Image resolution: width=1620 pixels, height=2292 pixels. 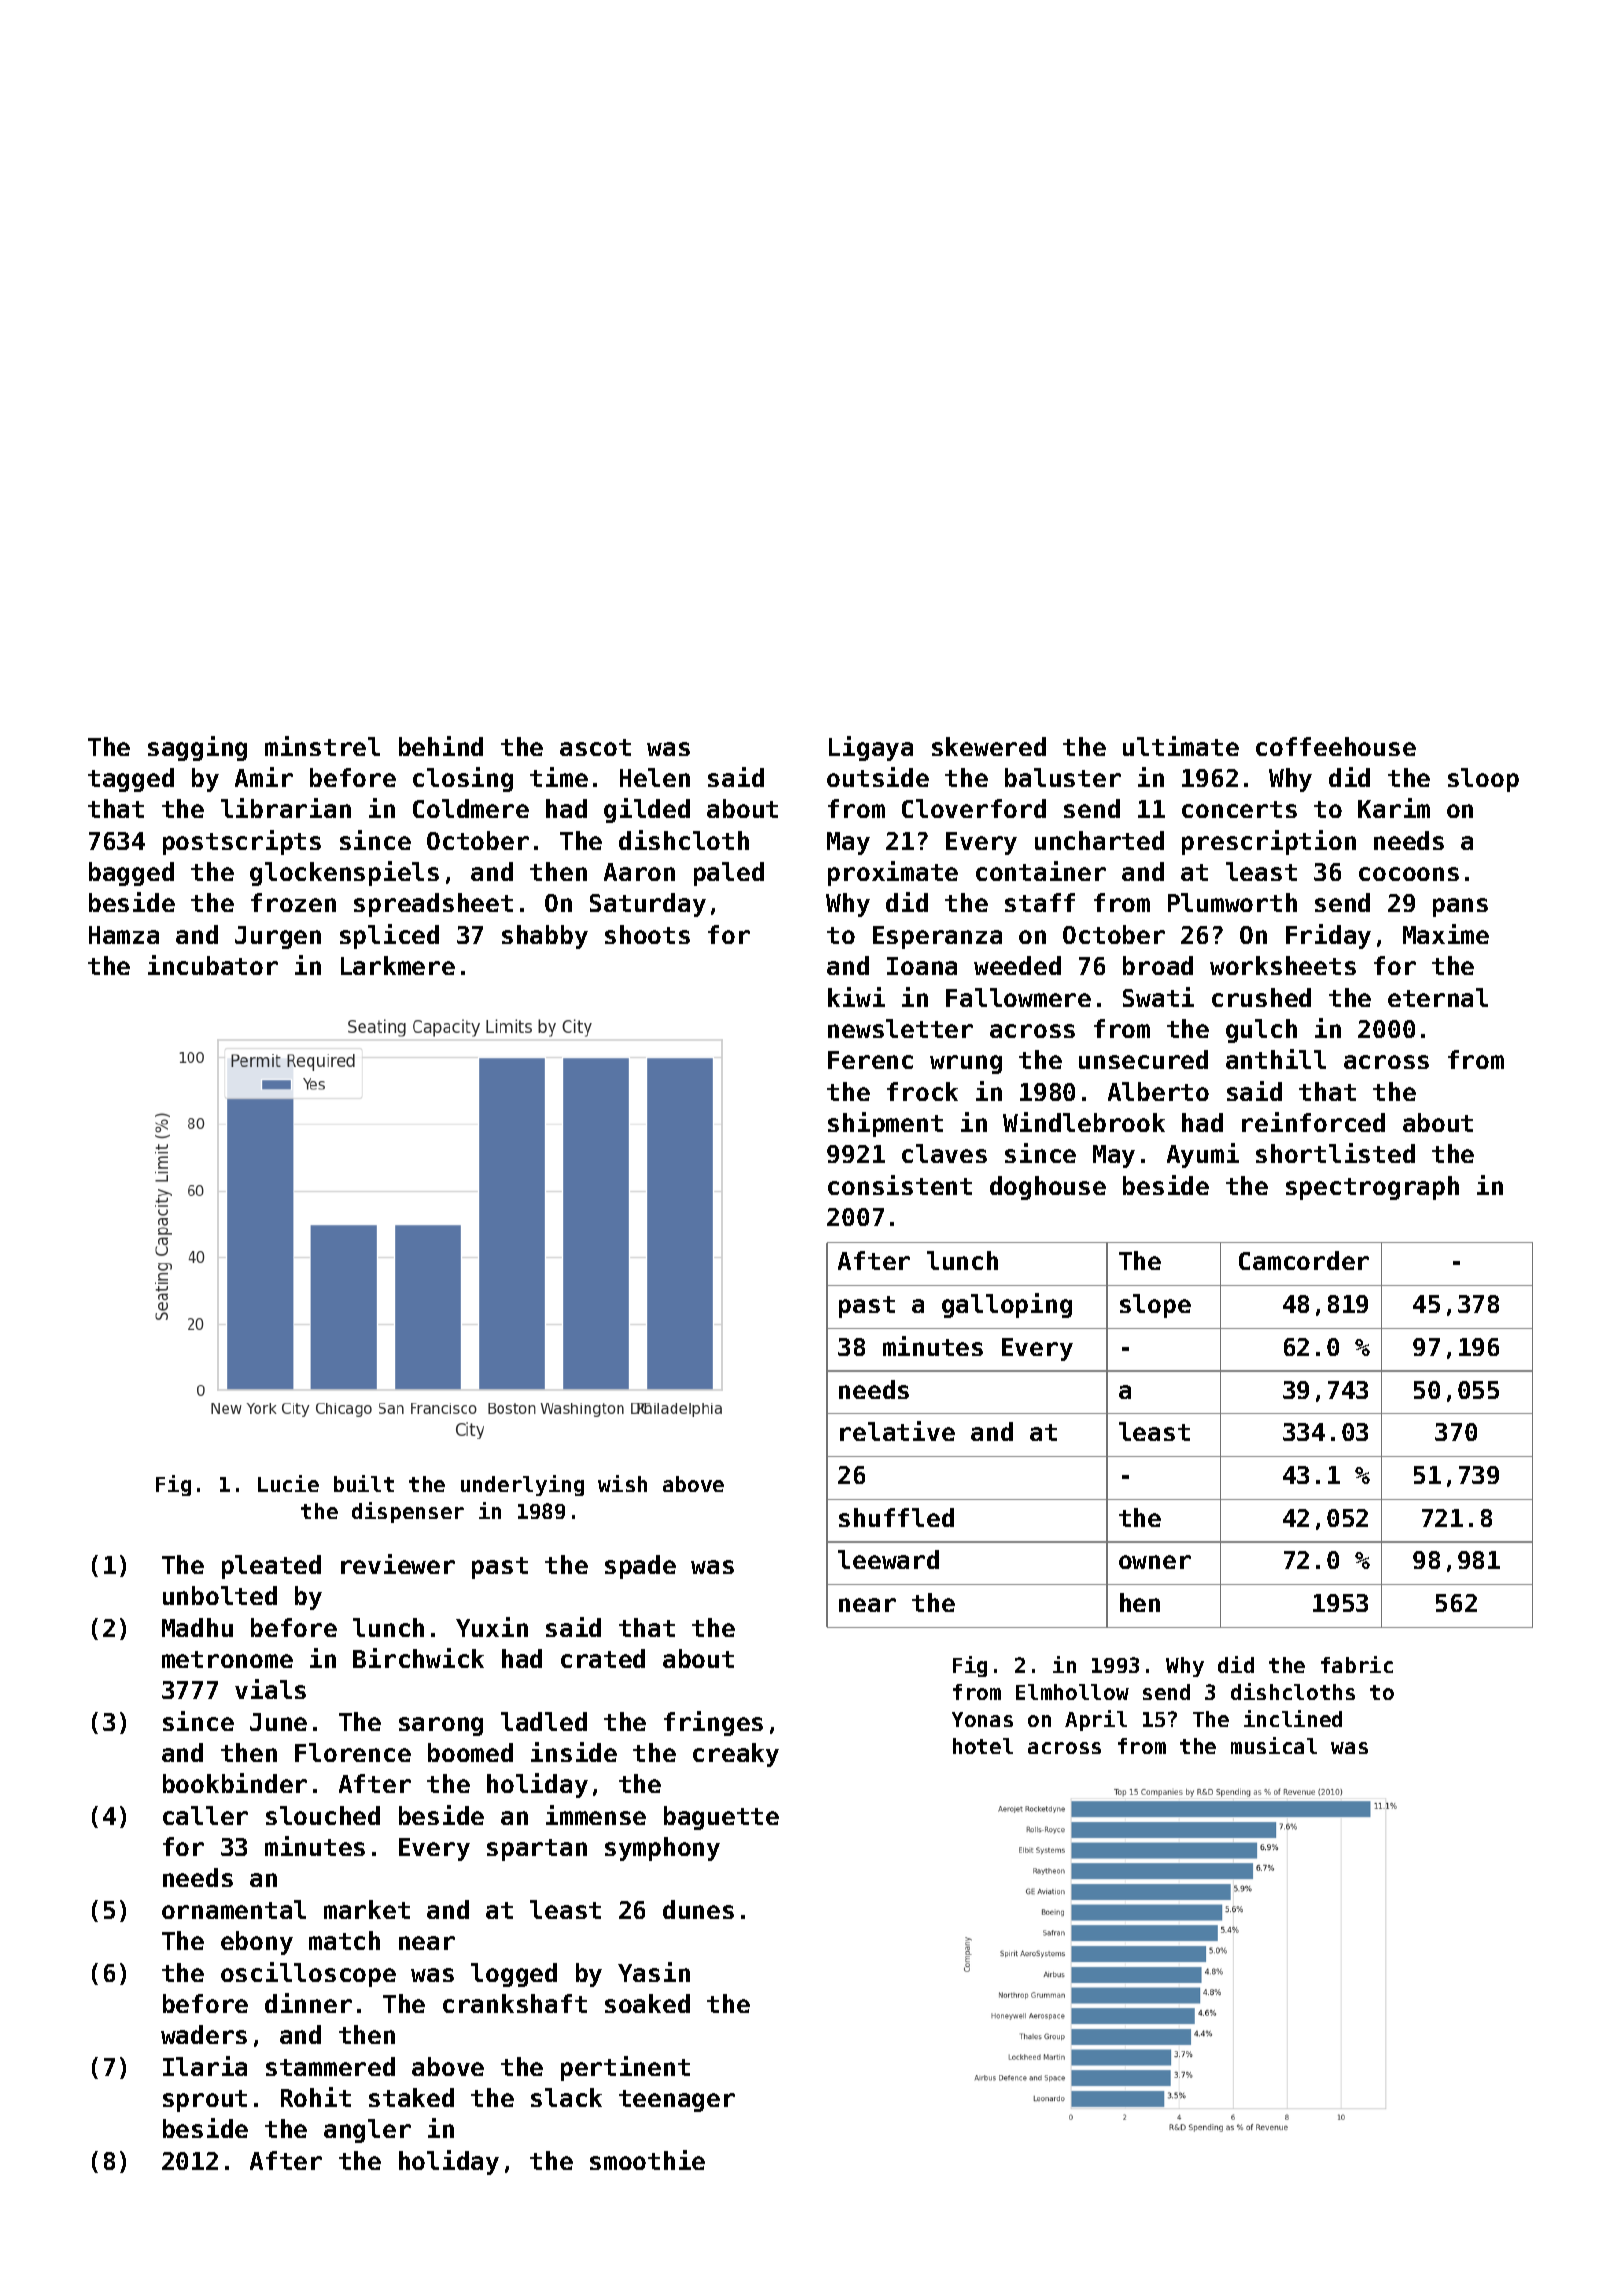 What do you see at coordinates (1274, 1745) in the document?
I see `musical` at bounding box center [1274, 1745].
